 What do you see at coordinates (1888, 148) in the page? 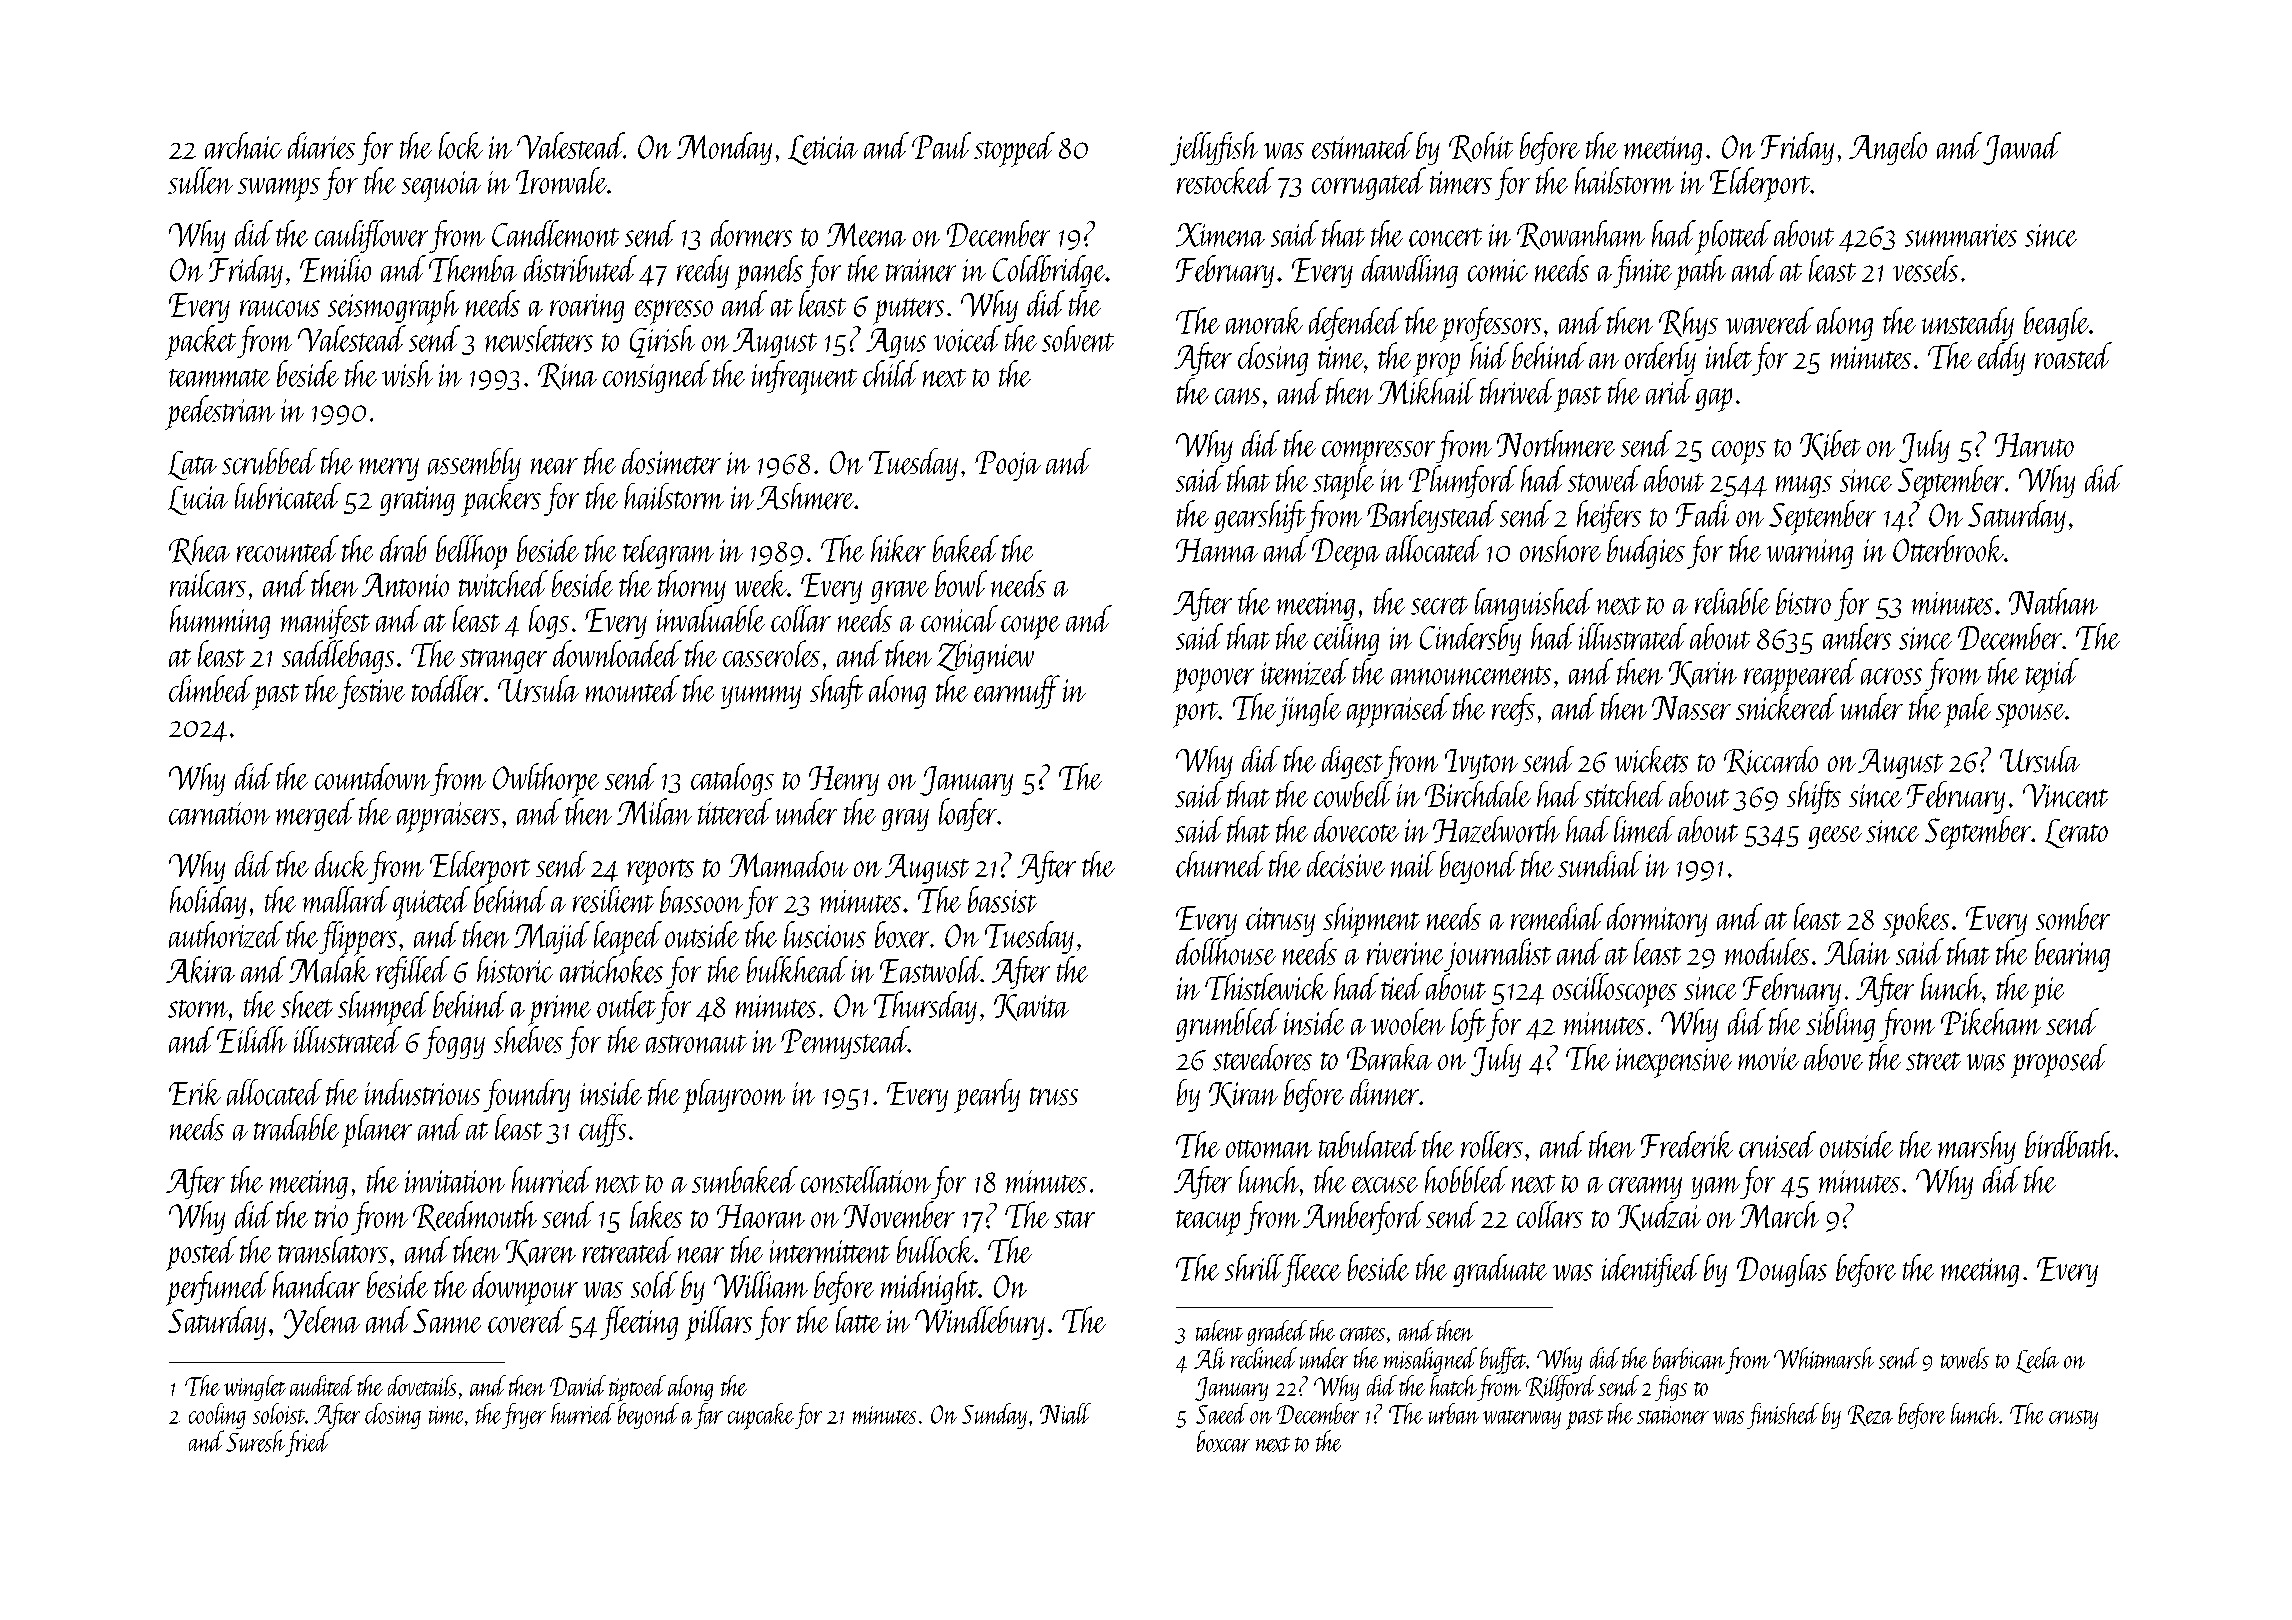
I see `Angelo` at bounding box center [1888, 148].
